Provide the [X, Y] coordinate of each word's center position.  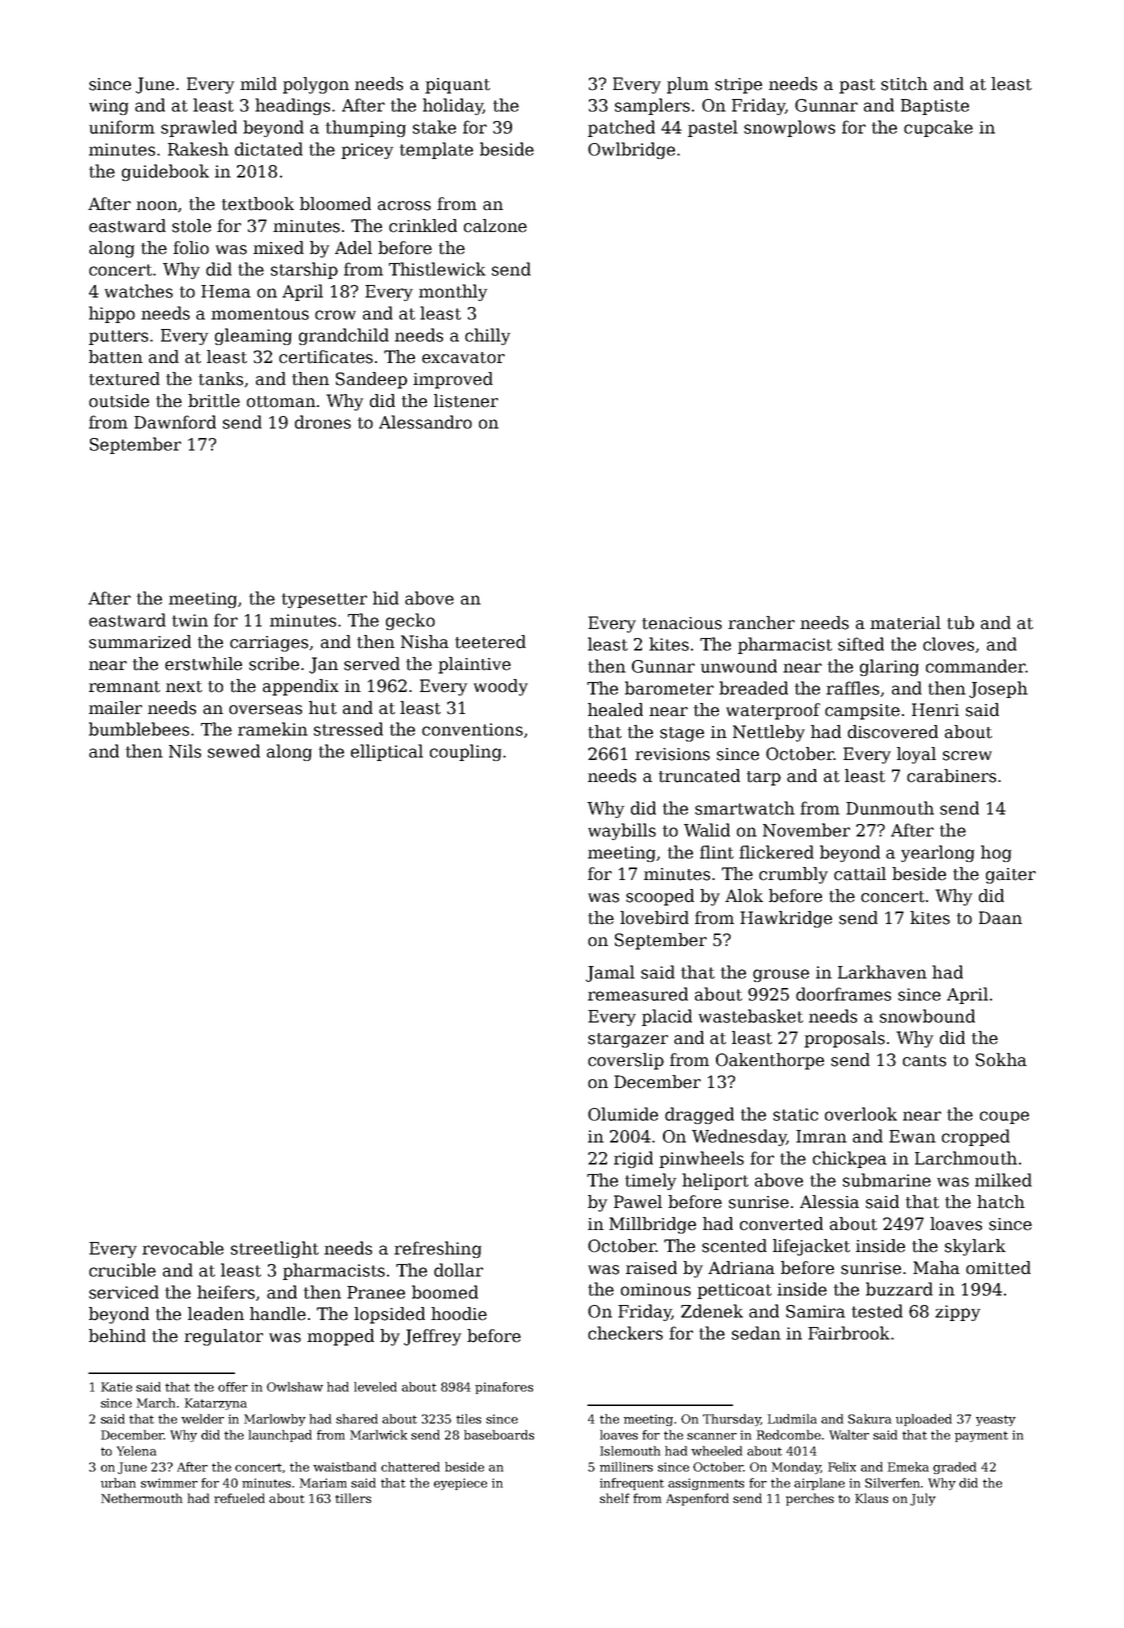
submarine [887, 1180]
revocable [183, 1248]
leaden [216, 1314]
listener [466, 401]
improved [453, 380]
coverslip [626, 1061]
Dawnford [175, 422]
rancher [761, 623]
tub [960, 623]
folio [191, 248]
